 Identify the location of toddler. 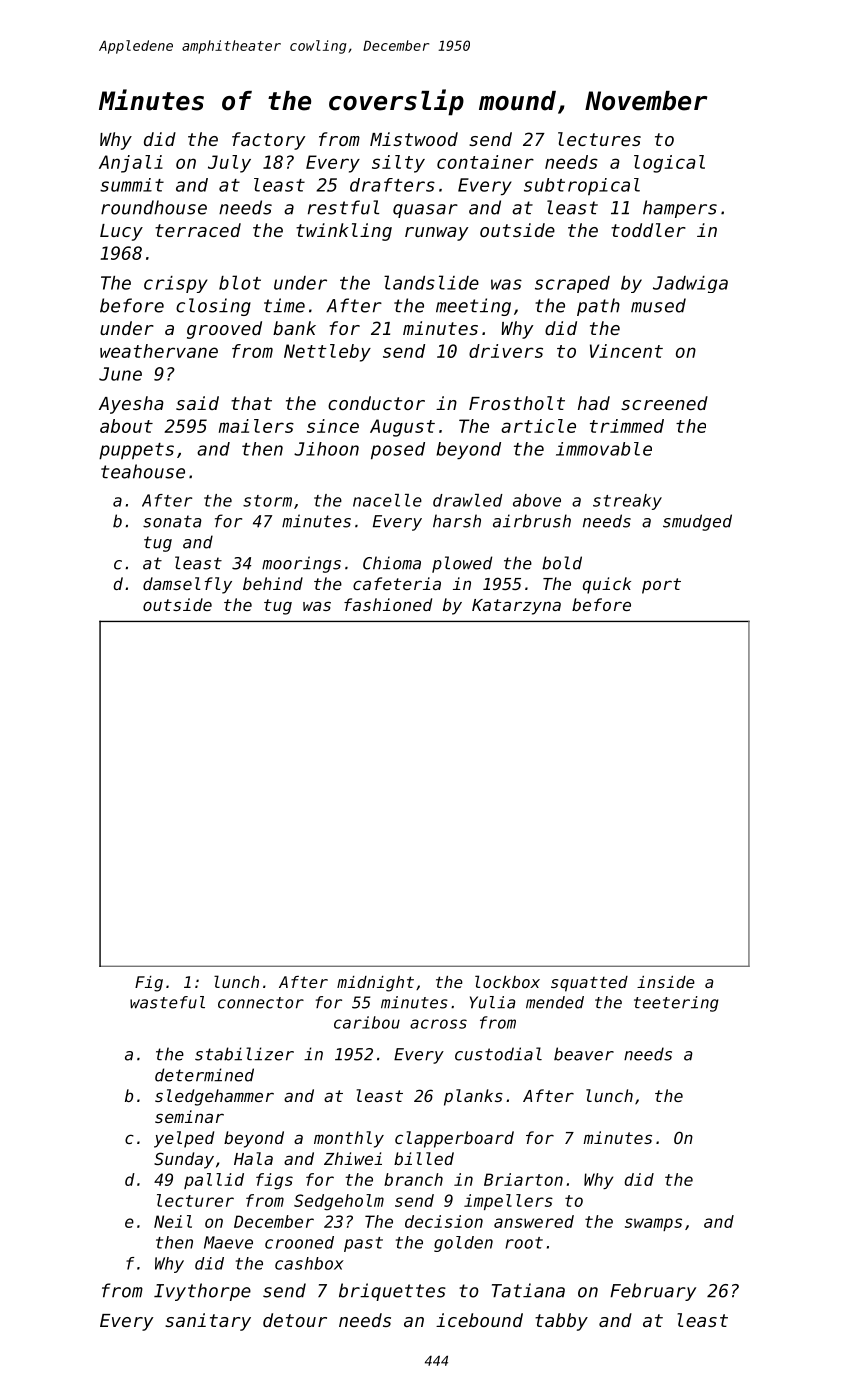
(648, 230).
